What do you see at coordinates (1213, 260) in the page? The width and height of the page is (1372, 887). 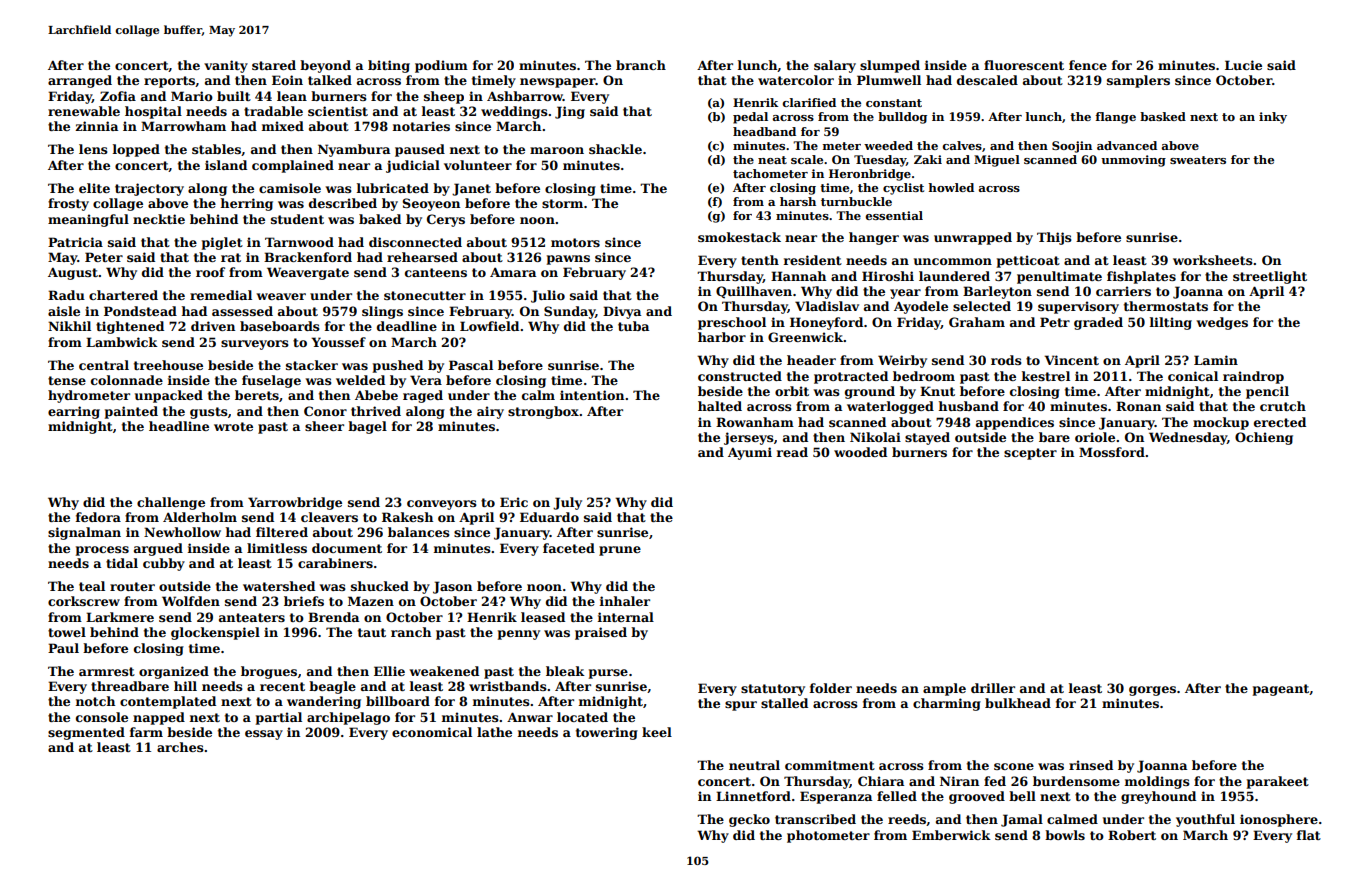 I see `worksheets` at bounding box center [1213, 260].
